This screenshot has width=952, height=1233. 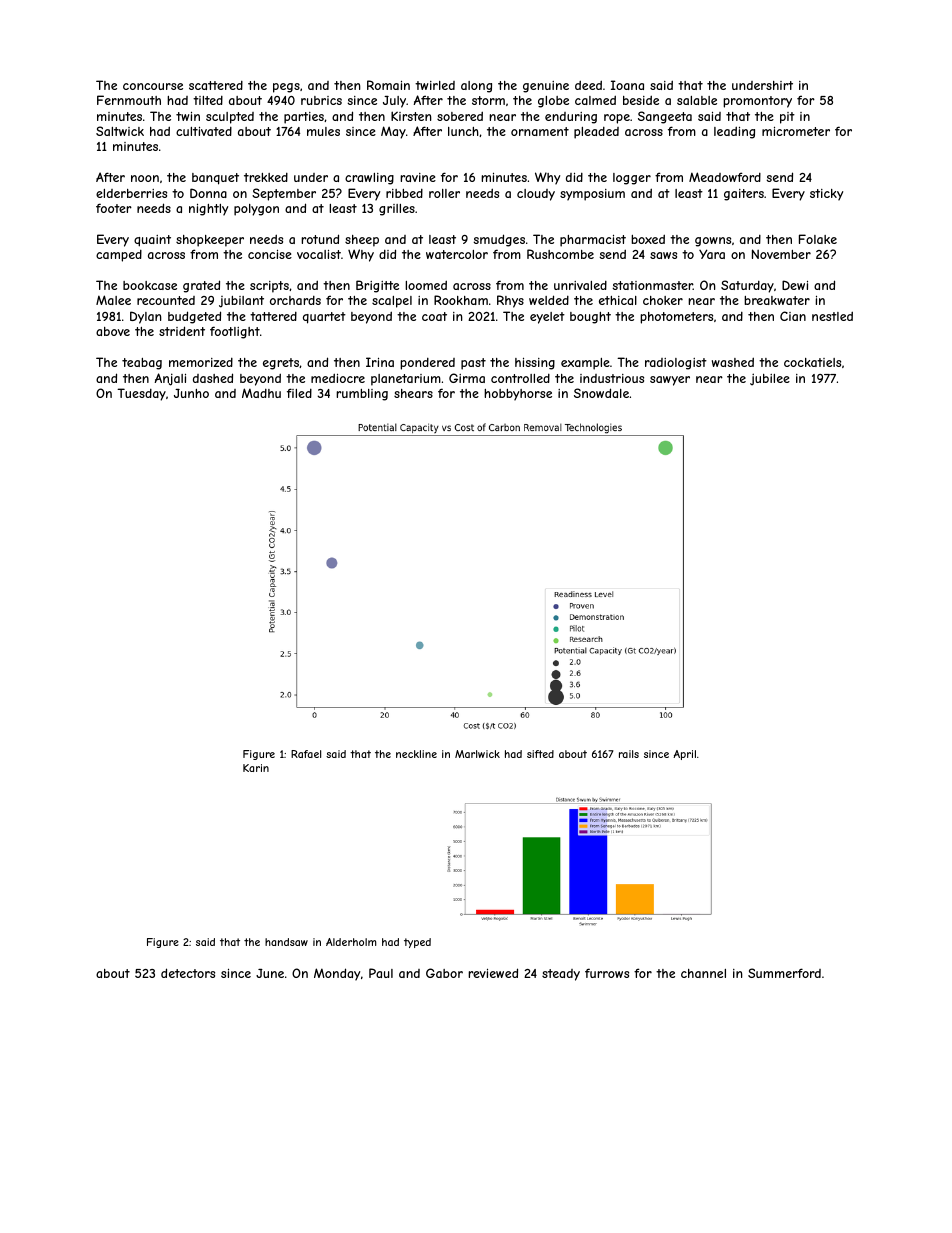 What do you see at coordinates (256, 768) in the screenshot?
I see `Karin` at bounding box center [256, 768].
